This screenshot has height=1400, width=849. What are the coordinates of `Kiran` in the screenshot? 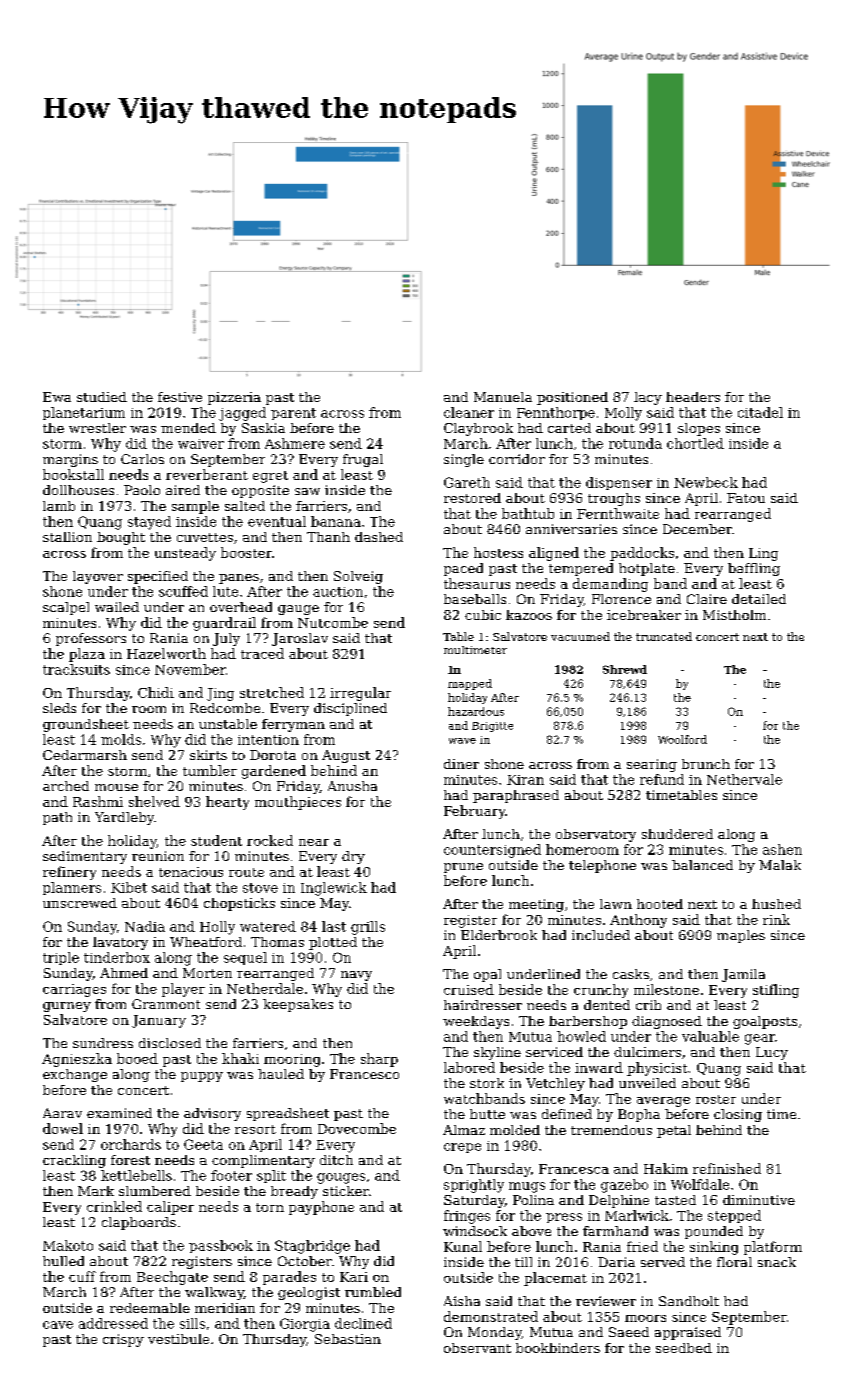 It's located at (525, 780).
